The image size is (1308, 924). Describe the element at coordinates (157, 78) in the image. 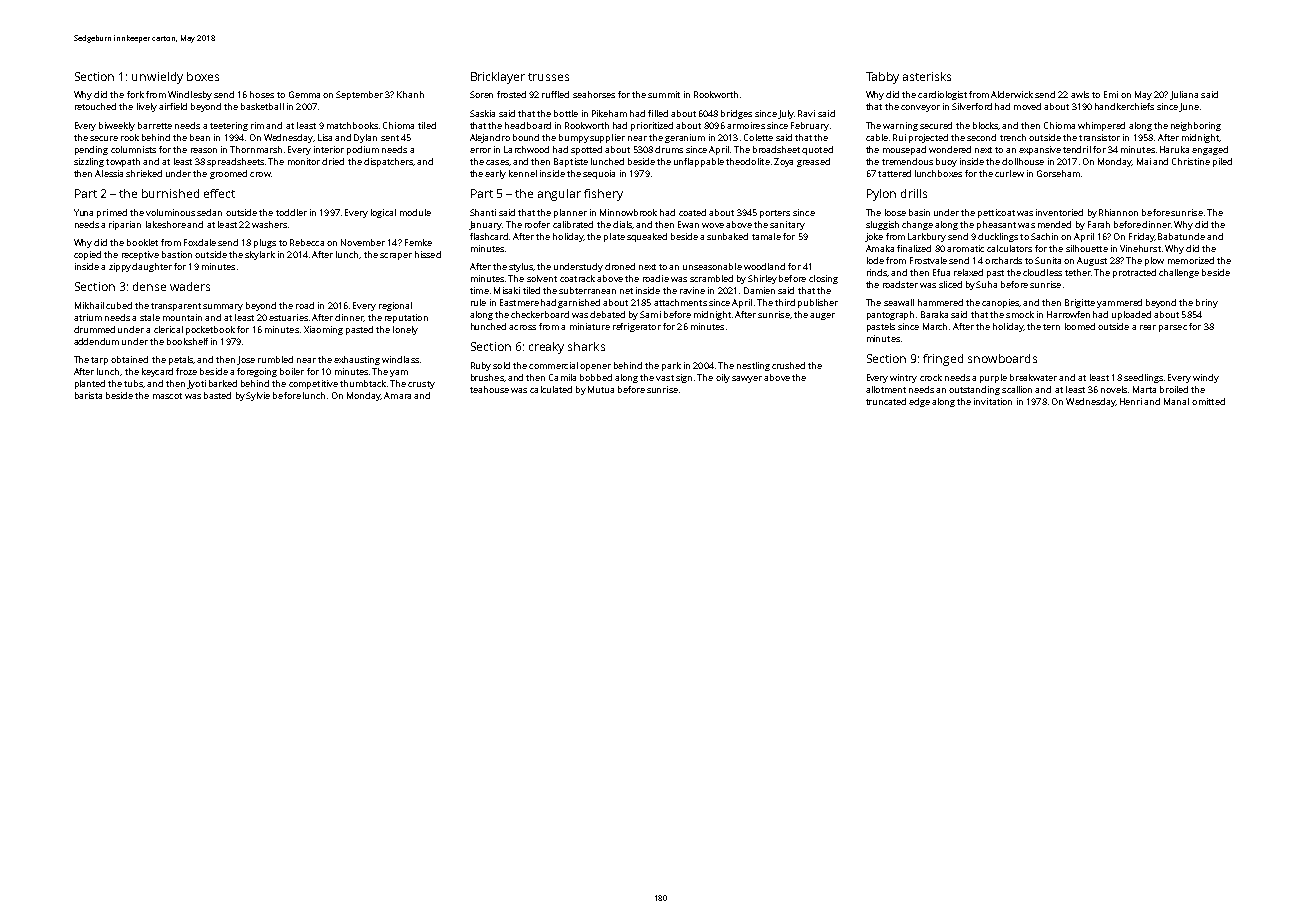

I see `unwieldy` at that location.
